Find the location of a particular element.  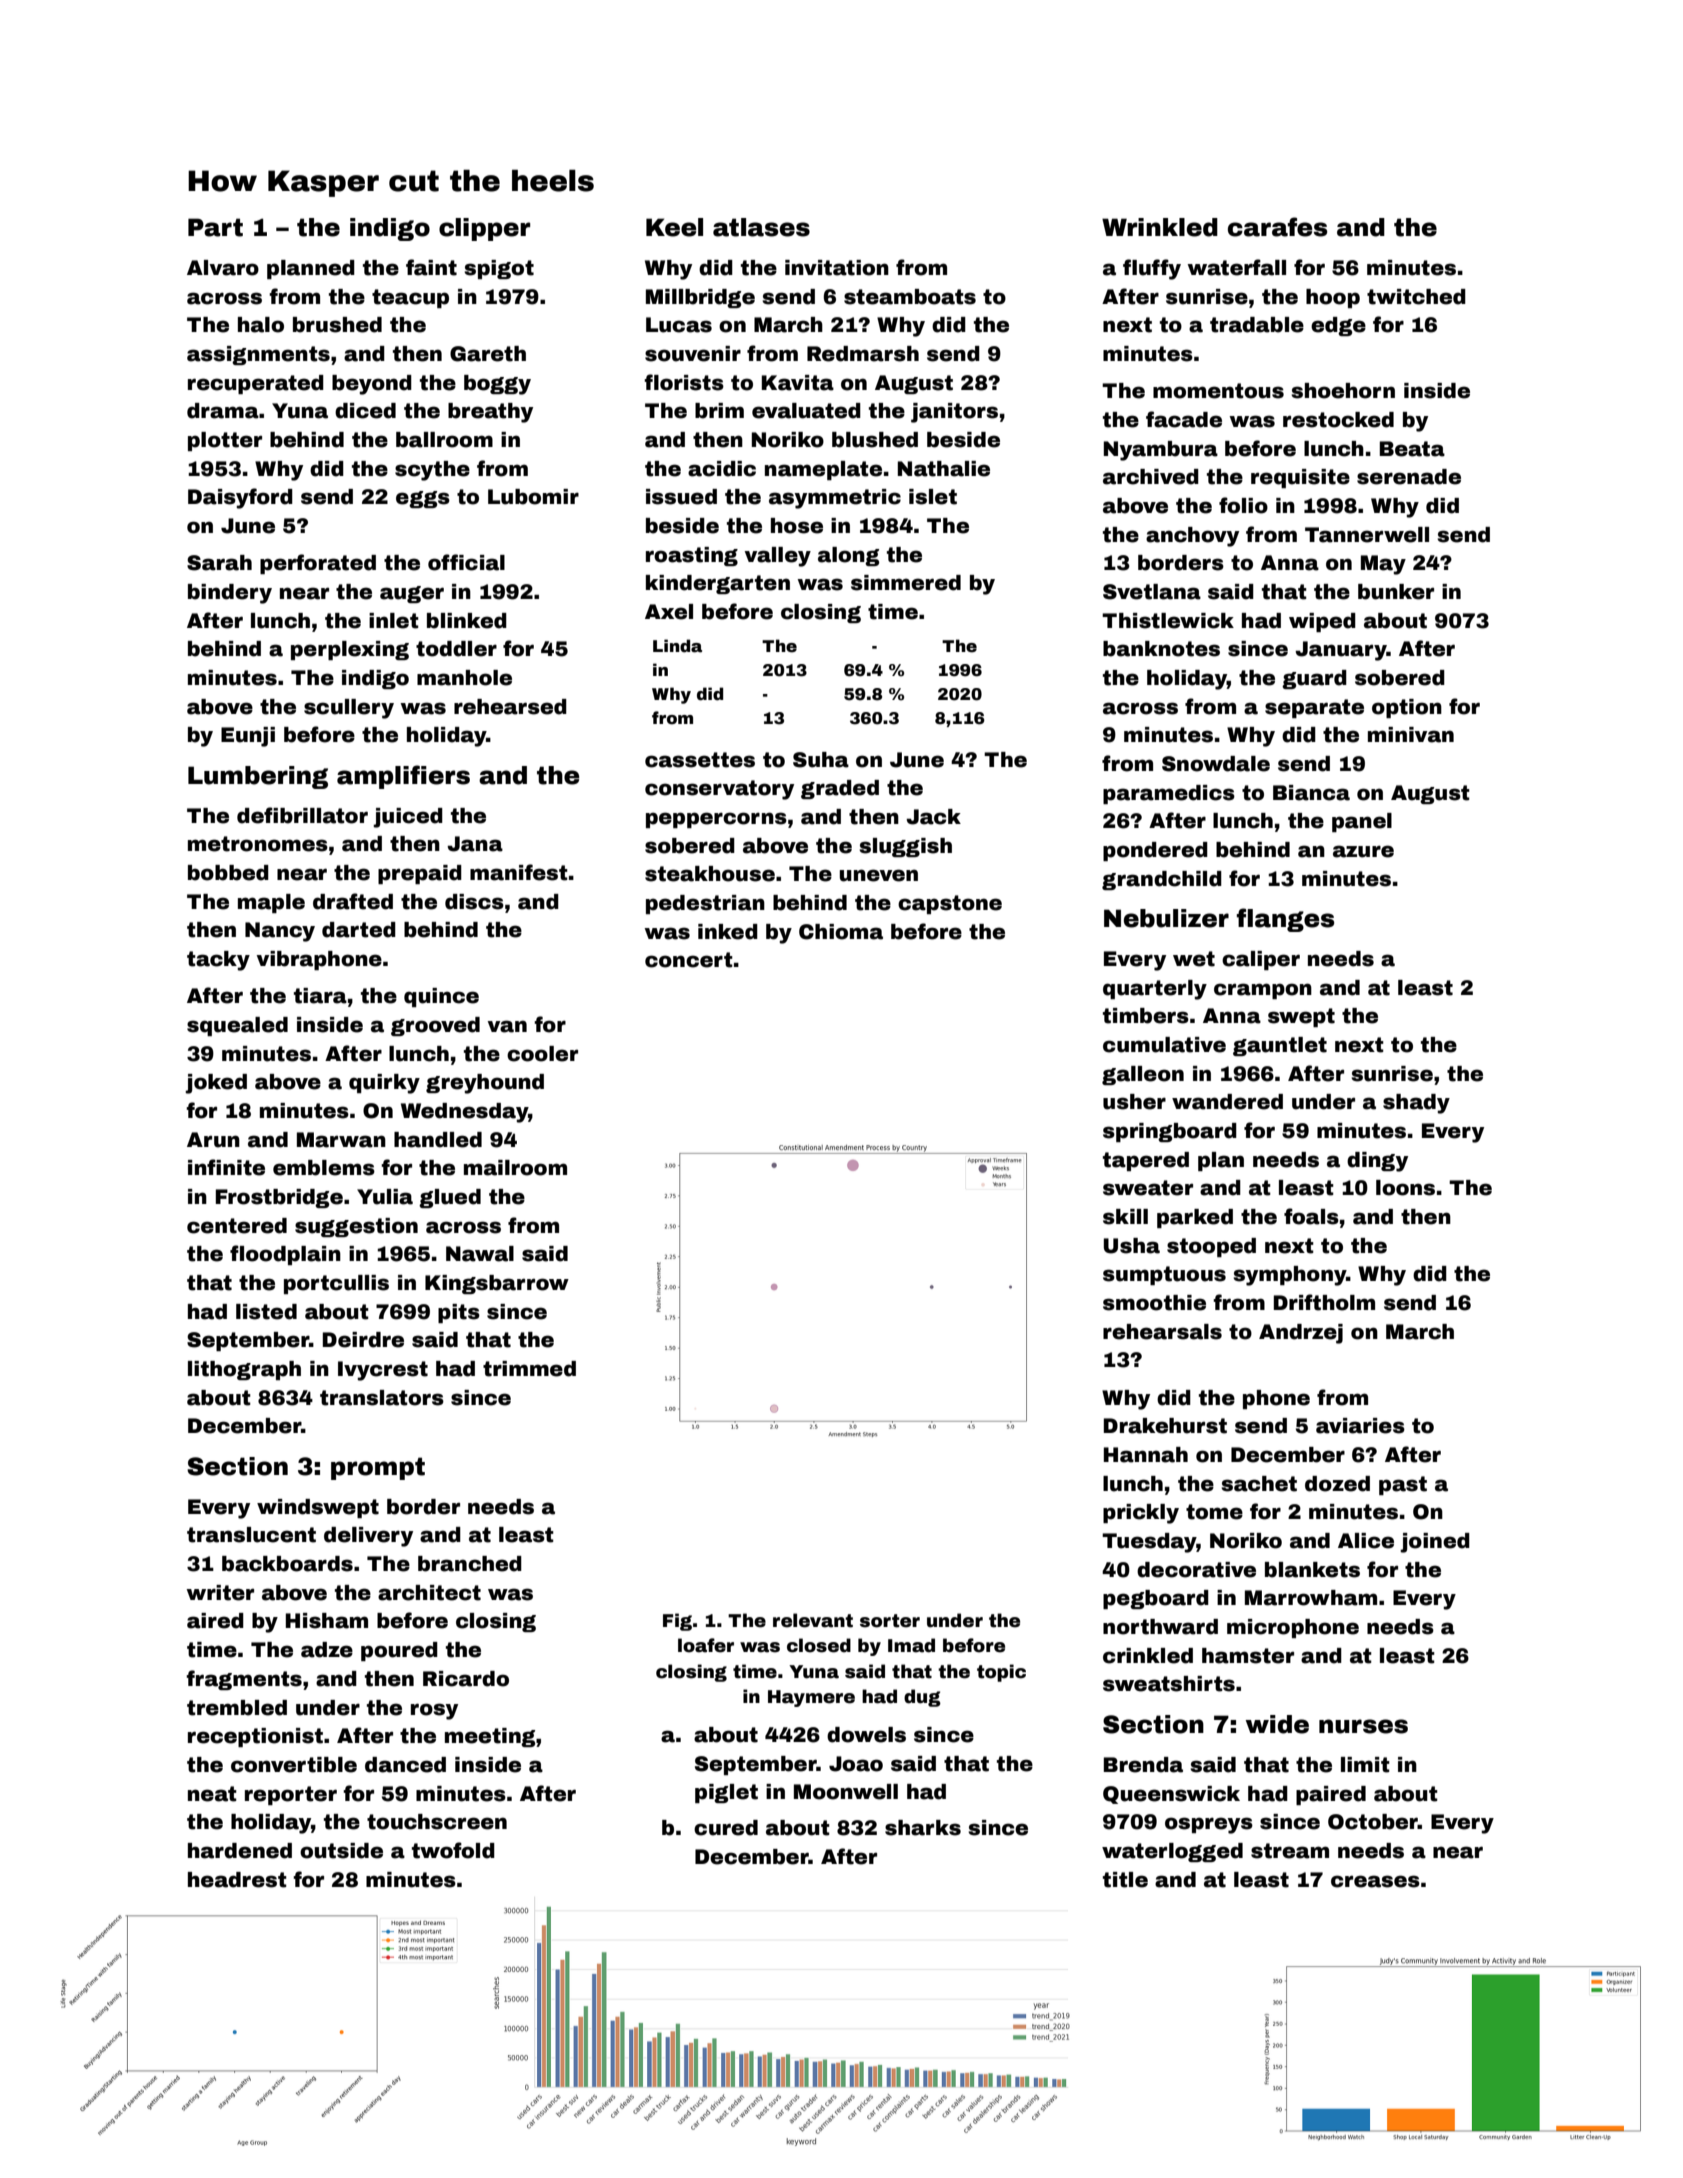

Wrinkled is located at coordinates (1160, 227).
